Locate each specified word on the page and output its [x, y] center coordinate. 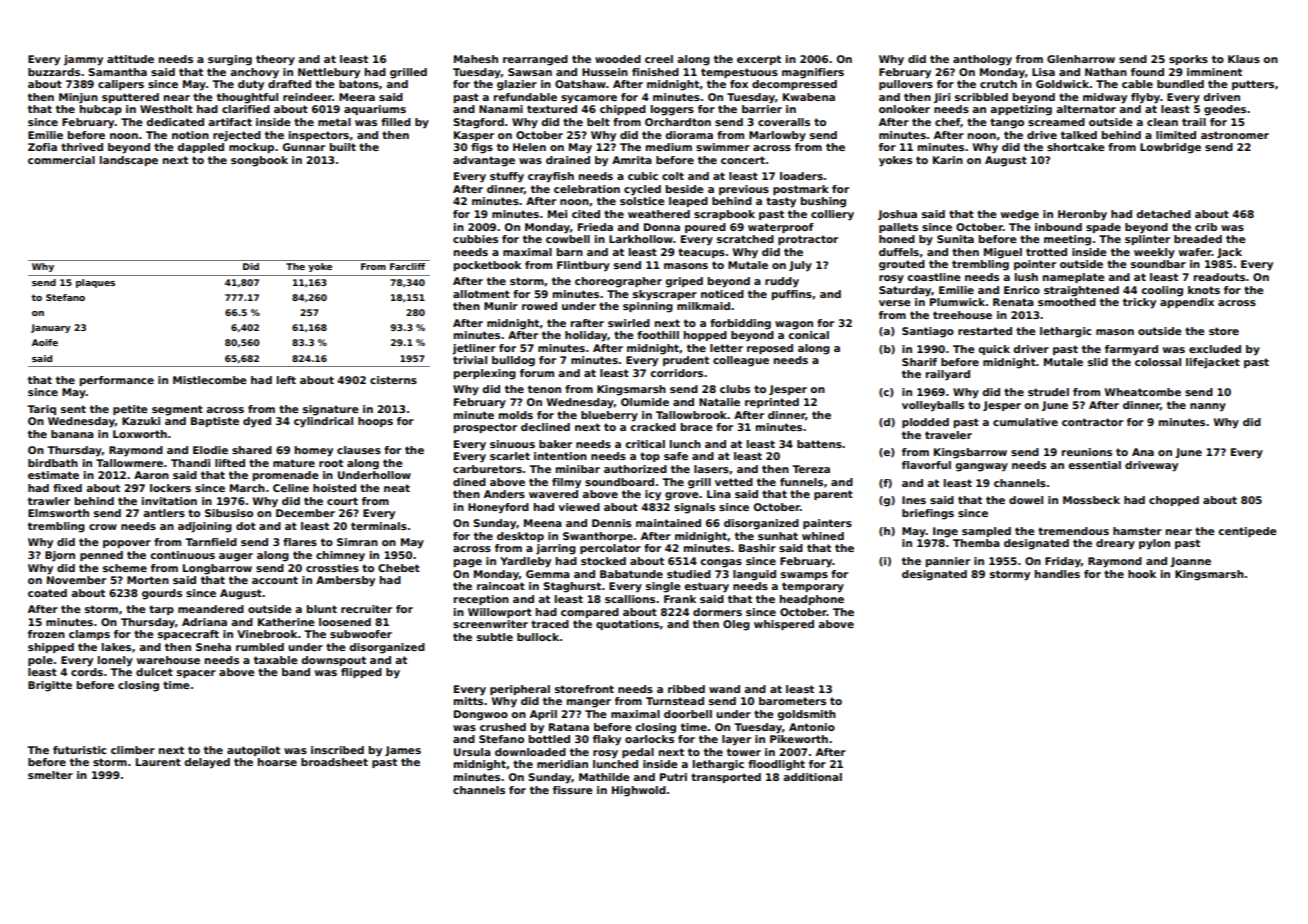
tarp [161, 610]
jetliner [474, 349]
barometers [792, 701]
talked [1079, 135]
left [286, 380]
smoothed [1067, 302]
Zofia [42, 147]
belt [598, 122]
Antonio [812, 727]
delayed [207, 763]
